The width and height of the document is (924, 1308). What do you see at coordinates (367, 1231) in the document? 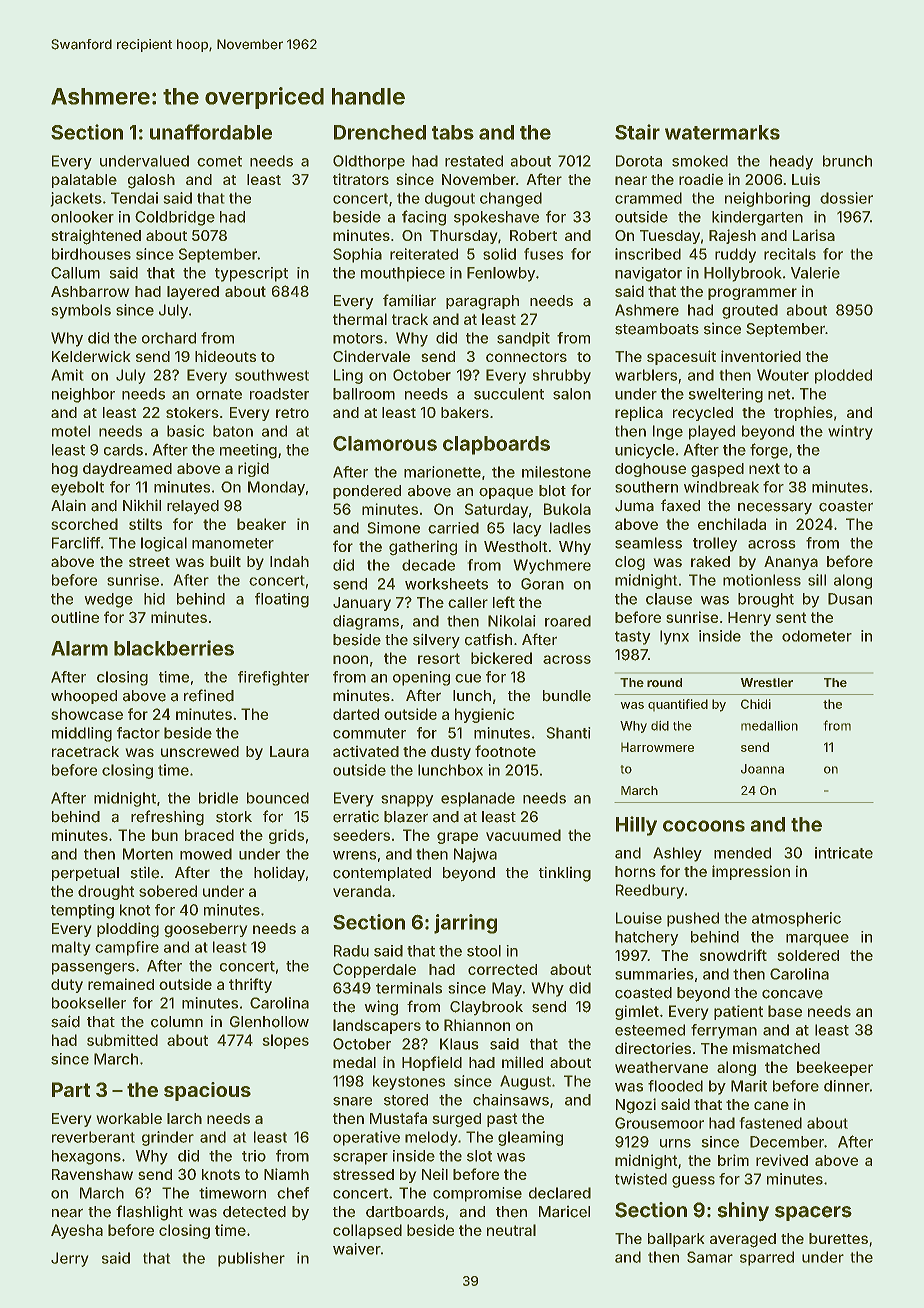
I see `collapsed` at bounding box center [367, 1231].
